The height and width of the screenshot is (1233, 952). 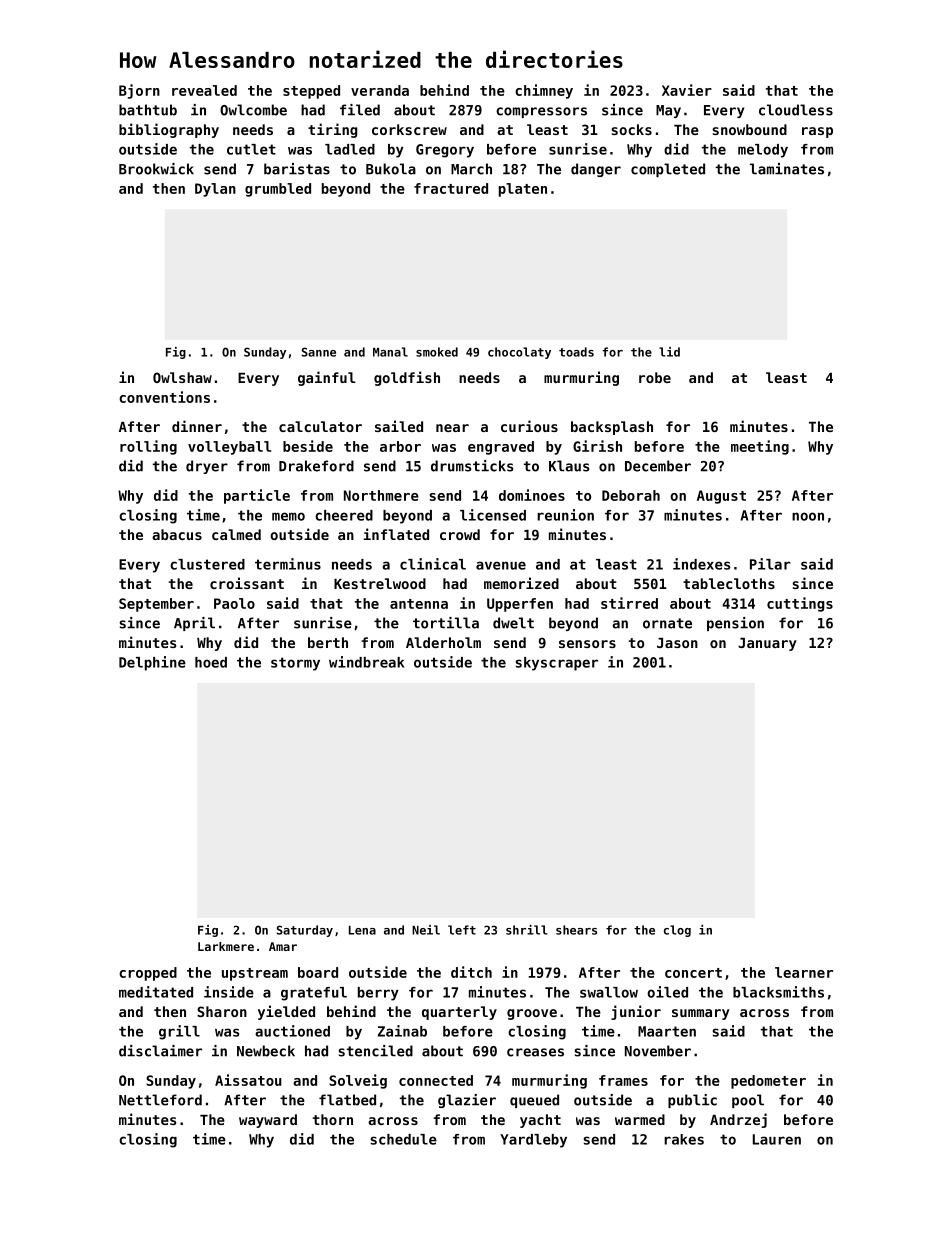 What do you see at coordinates (380, 90) in the screenshot?
I see `veranda` at bounding box center [380, 90].
